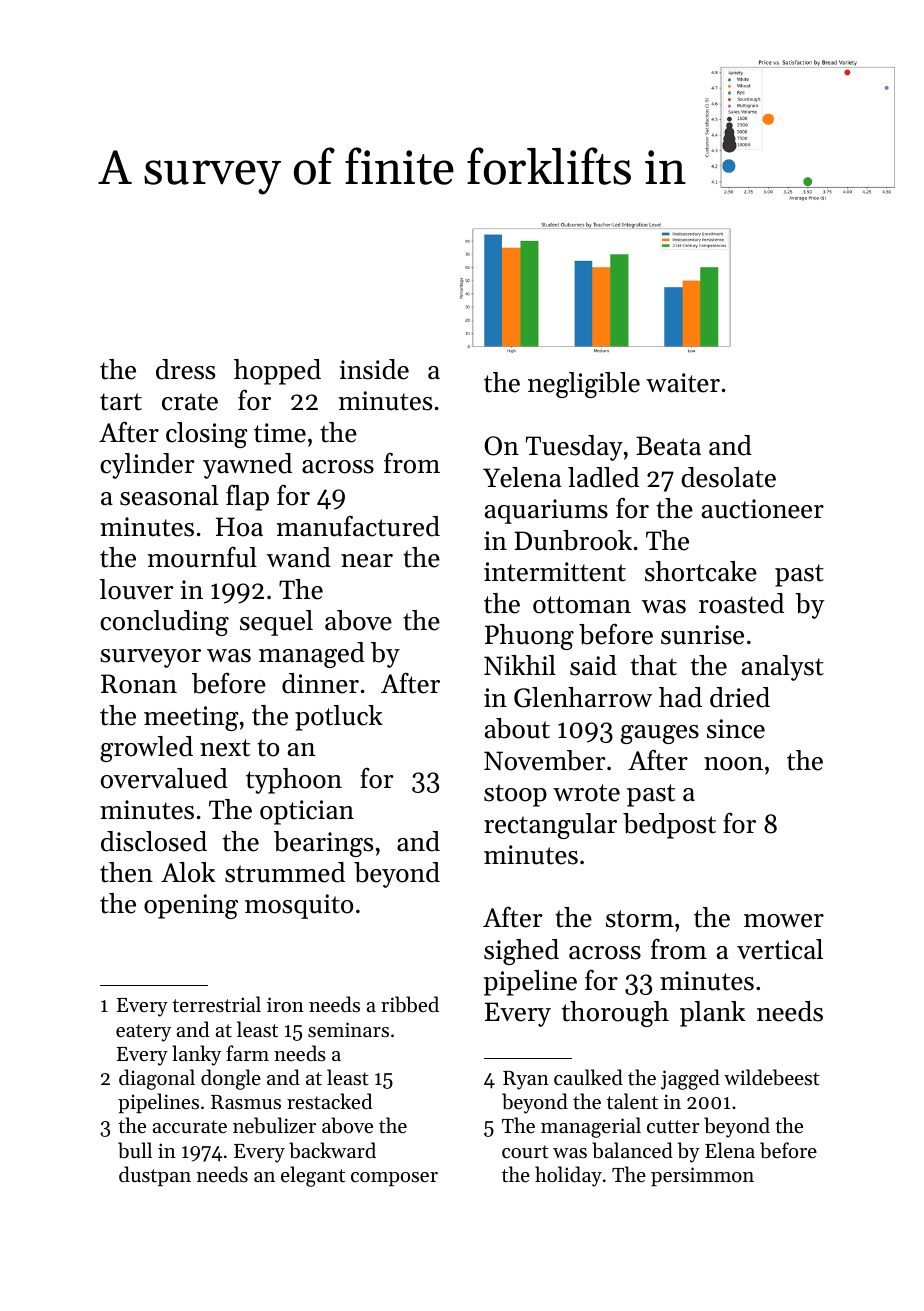 Image resolution: width=924 pixels, height=1311 pixels. Describe the element at coordinates (185, 369) in the screenshot. I see `dress` at that location.
